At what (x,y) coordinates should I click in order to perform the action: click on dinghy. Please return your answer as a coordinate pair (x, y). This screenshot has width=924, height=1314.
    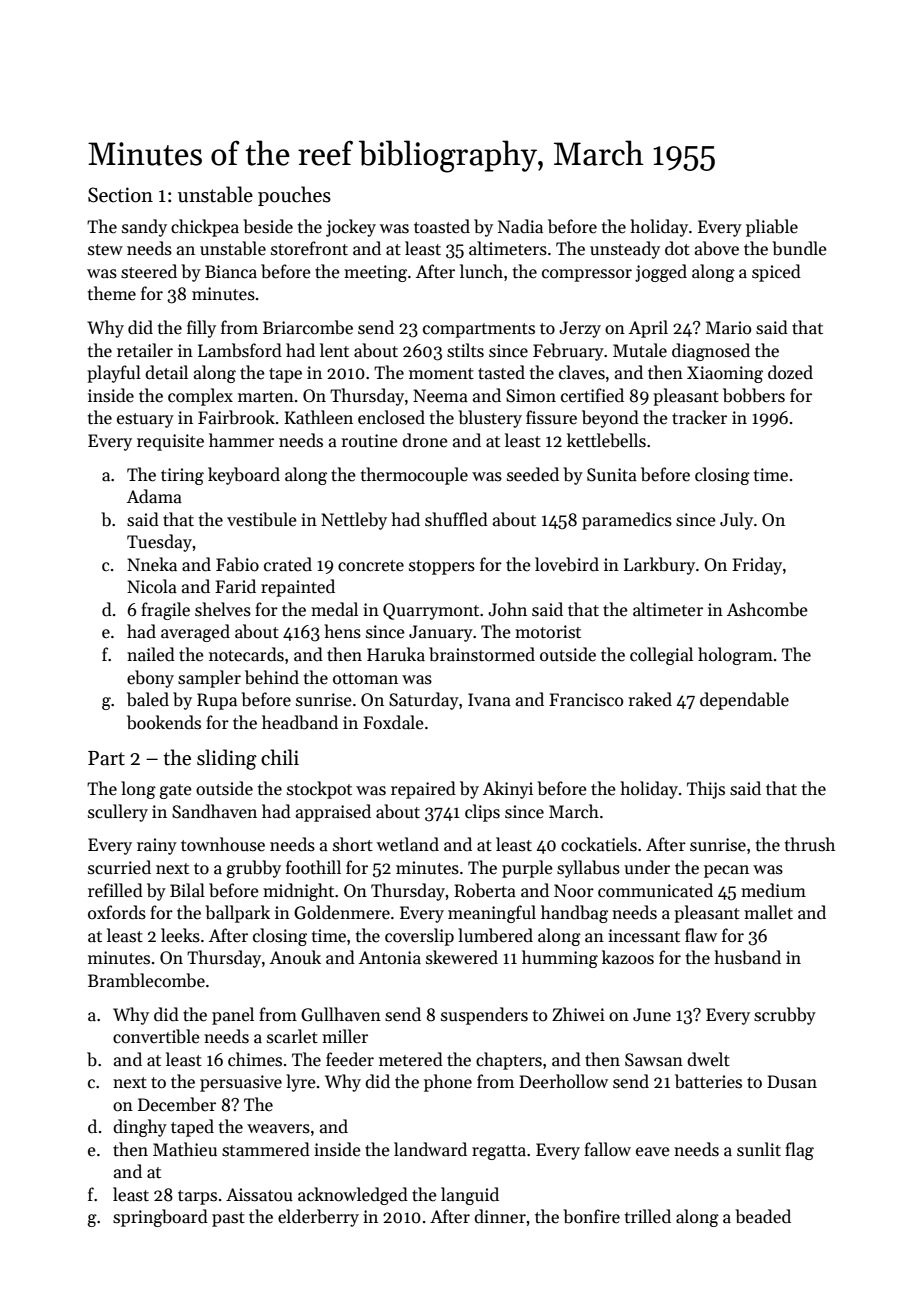
    Looking at the image, I should click on (140, 1128).
